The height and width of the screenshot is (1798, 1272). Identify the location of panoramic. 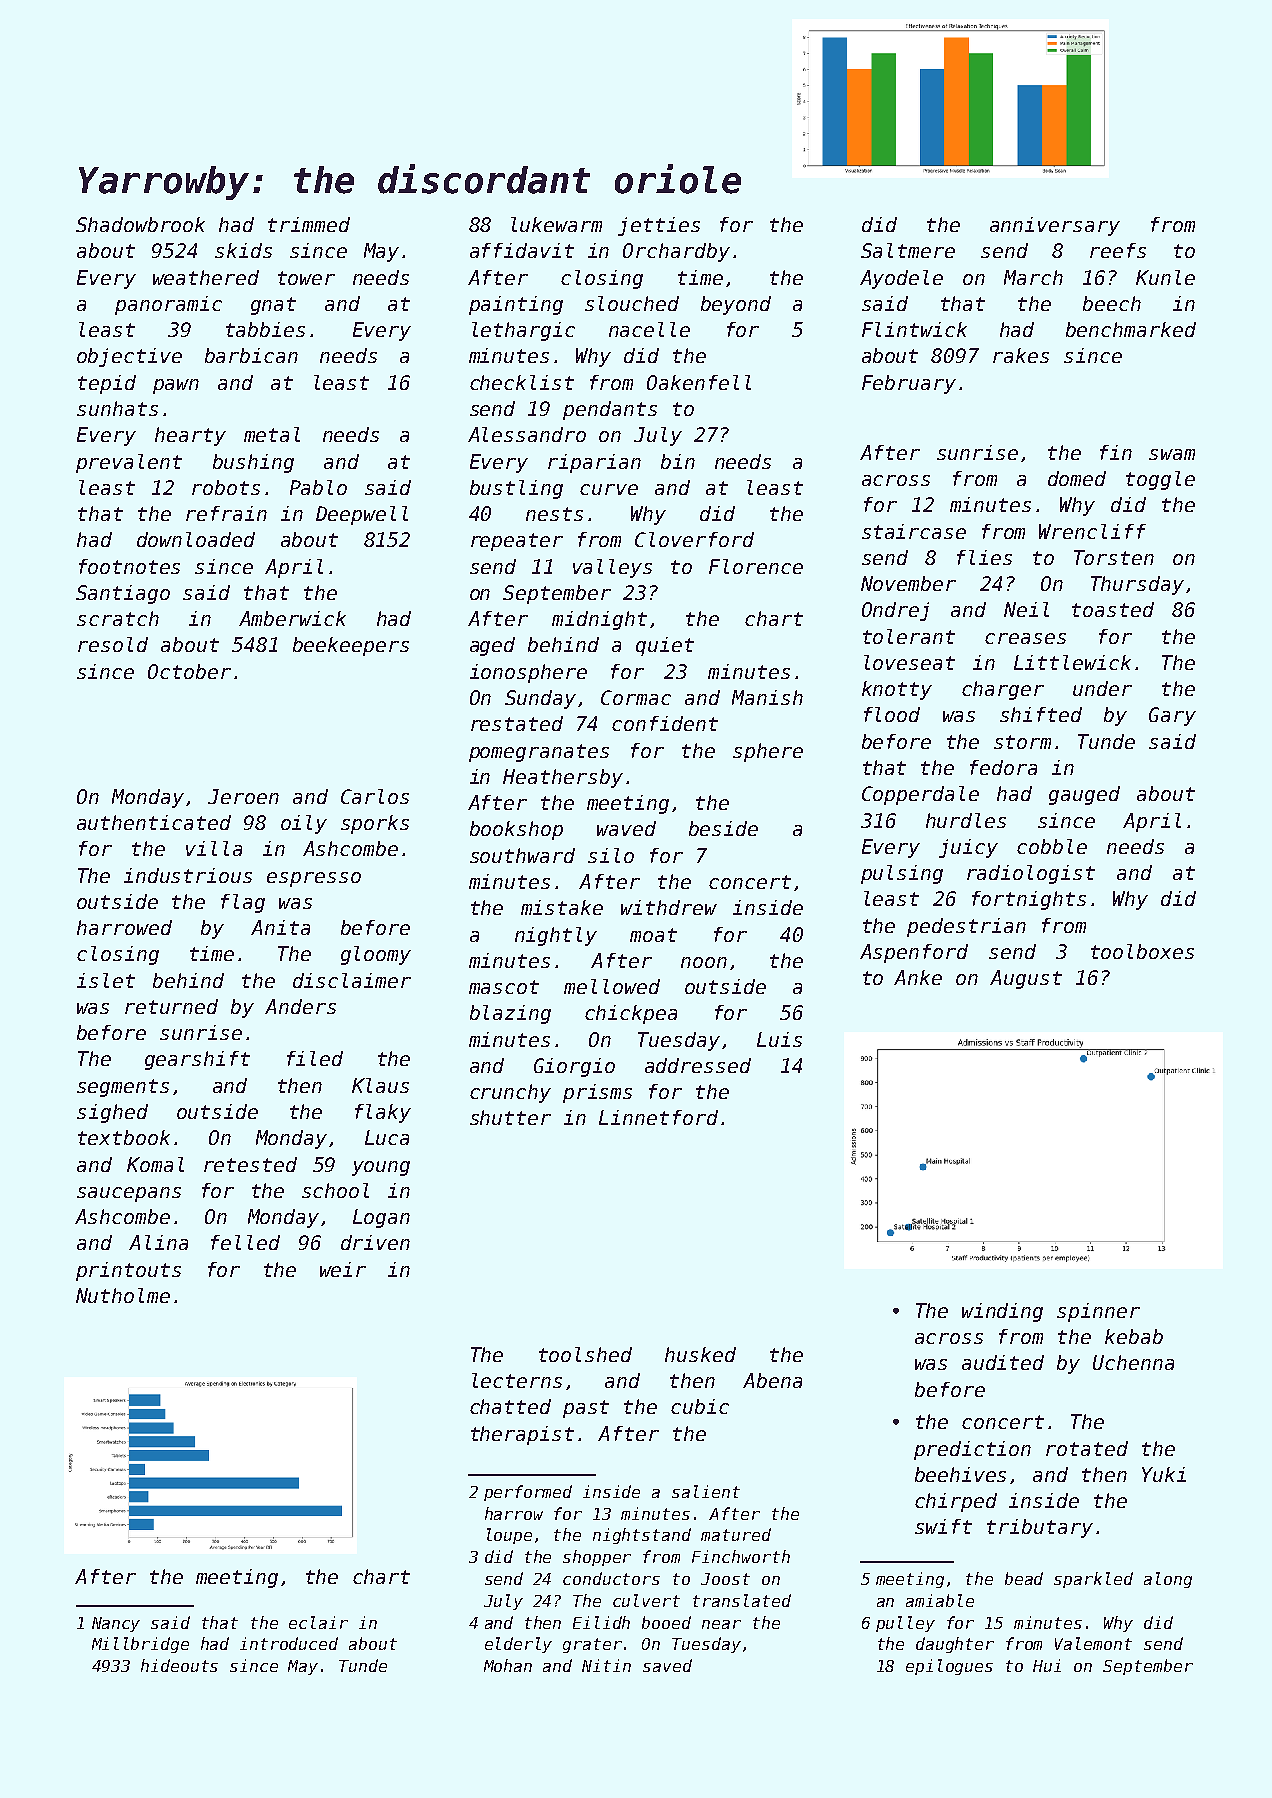
(168, 305).
